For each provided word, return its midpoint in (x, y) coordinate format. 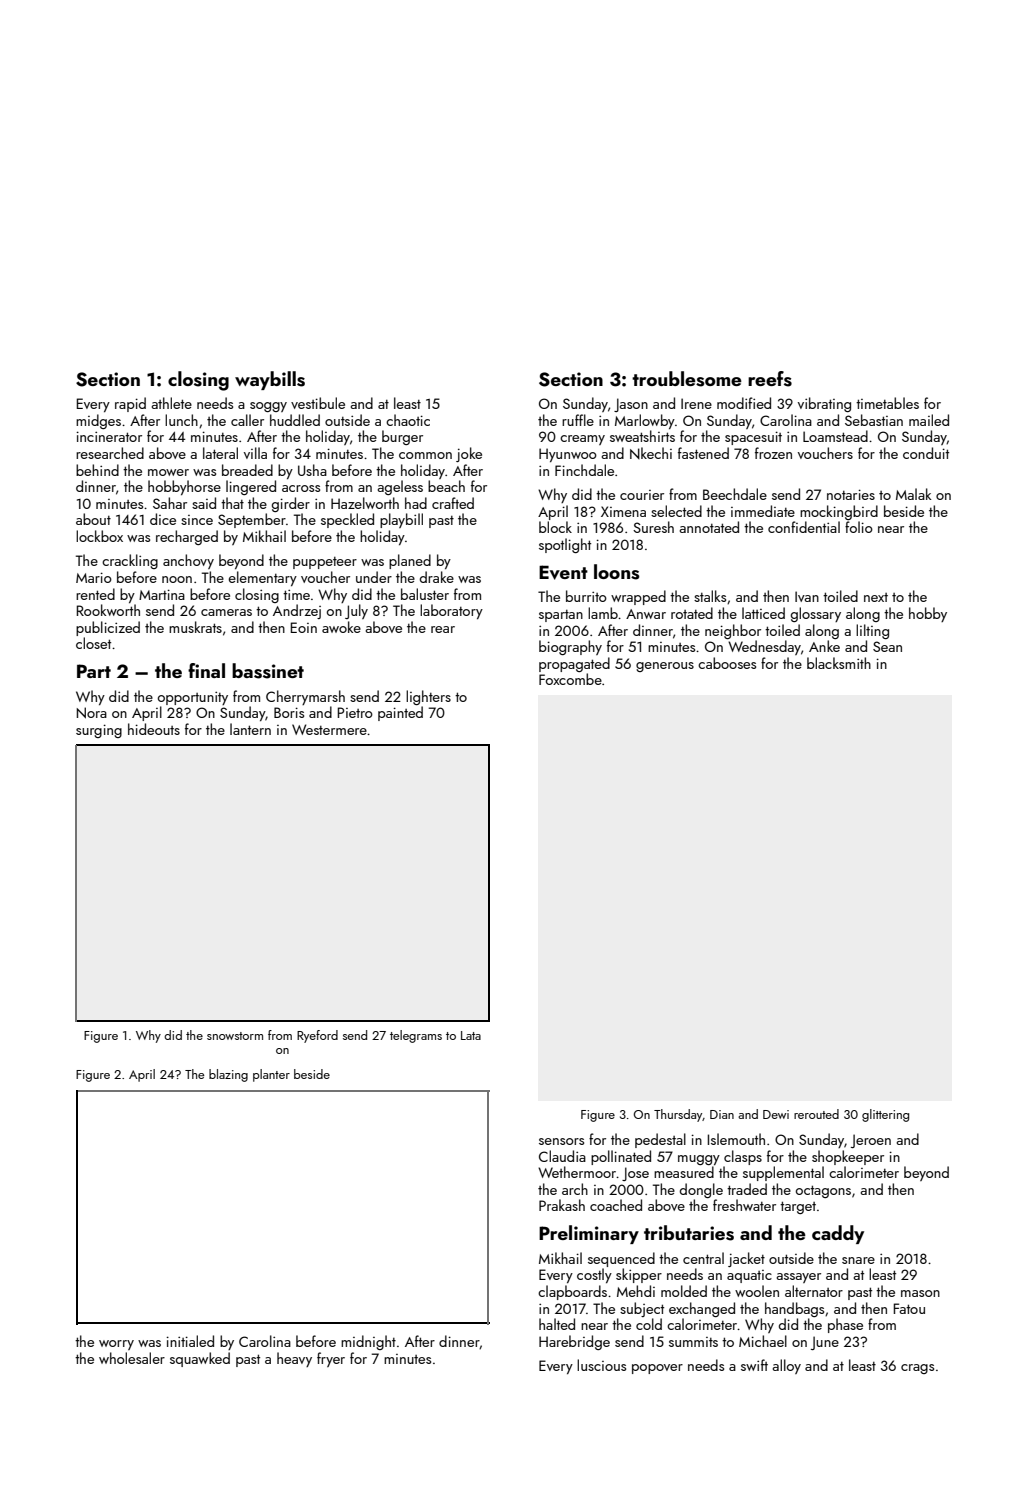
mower (168, 472)
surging (99, 731)
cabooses (727, 663)
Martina (162, 594)
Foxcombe (570, 679)
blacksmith (839, 663)
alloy (786, 1366)
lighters (428, 697)
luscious (601, 1365)
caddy (838, 1234)
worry (116, 1345)
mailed (929, 420)
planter (271, 1075)
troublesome (687, 379)
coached (616, 1205)
